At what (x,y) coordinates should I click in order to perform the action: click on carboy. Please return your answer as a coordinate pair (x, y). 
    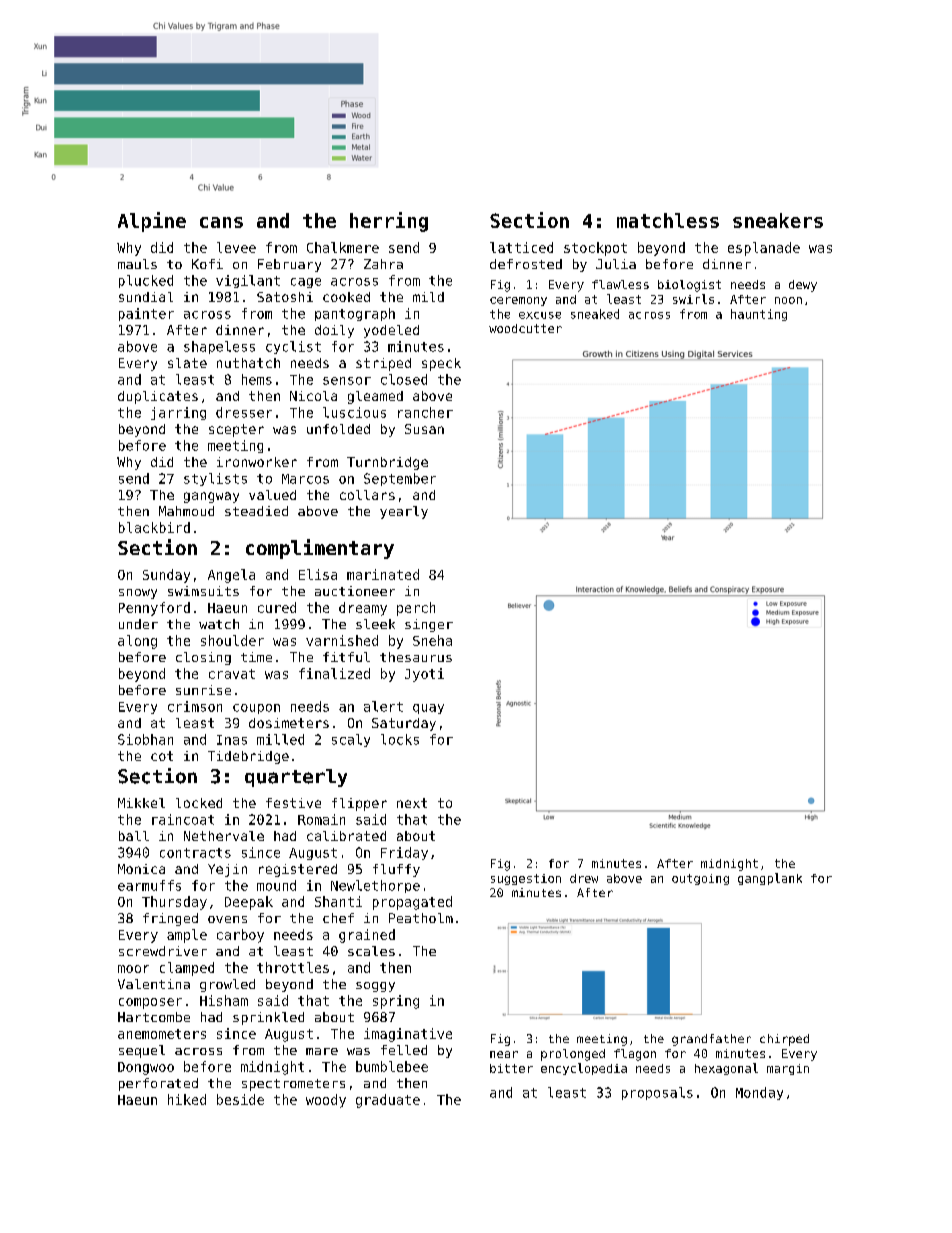
    Looking at the image, I should click on (240, 936).
